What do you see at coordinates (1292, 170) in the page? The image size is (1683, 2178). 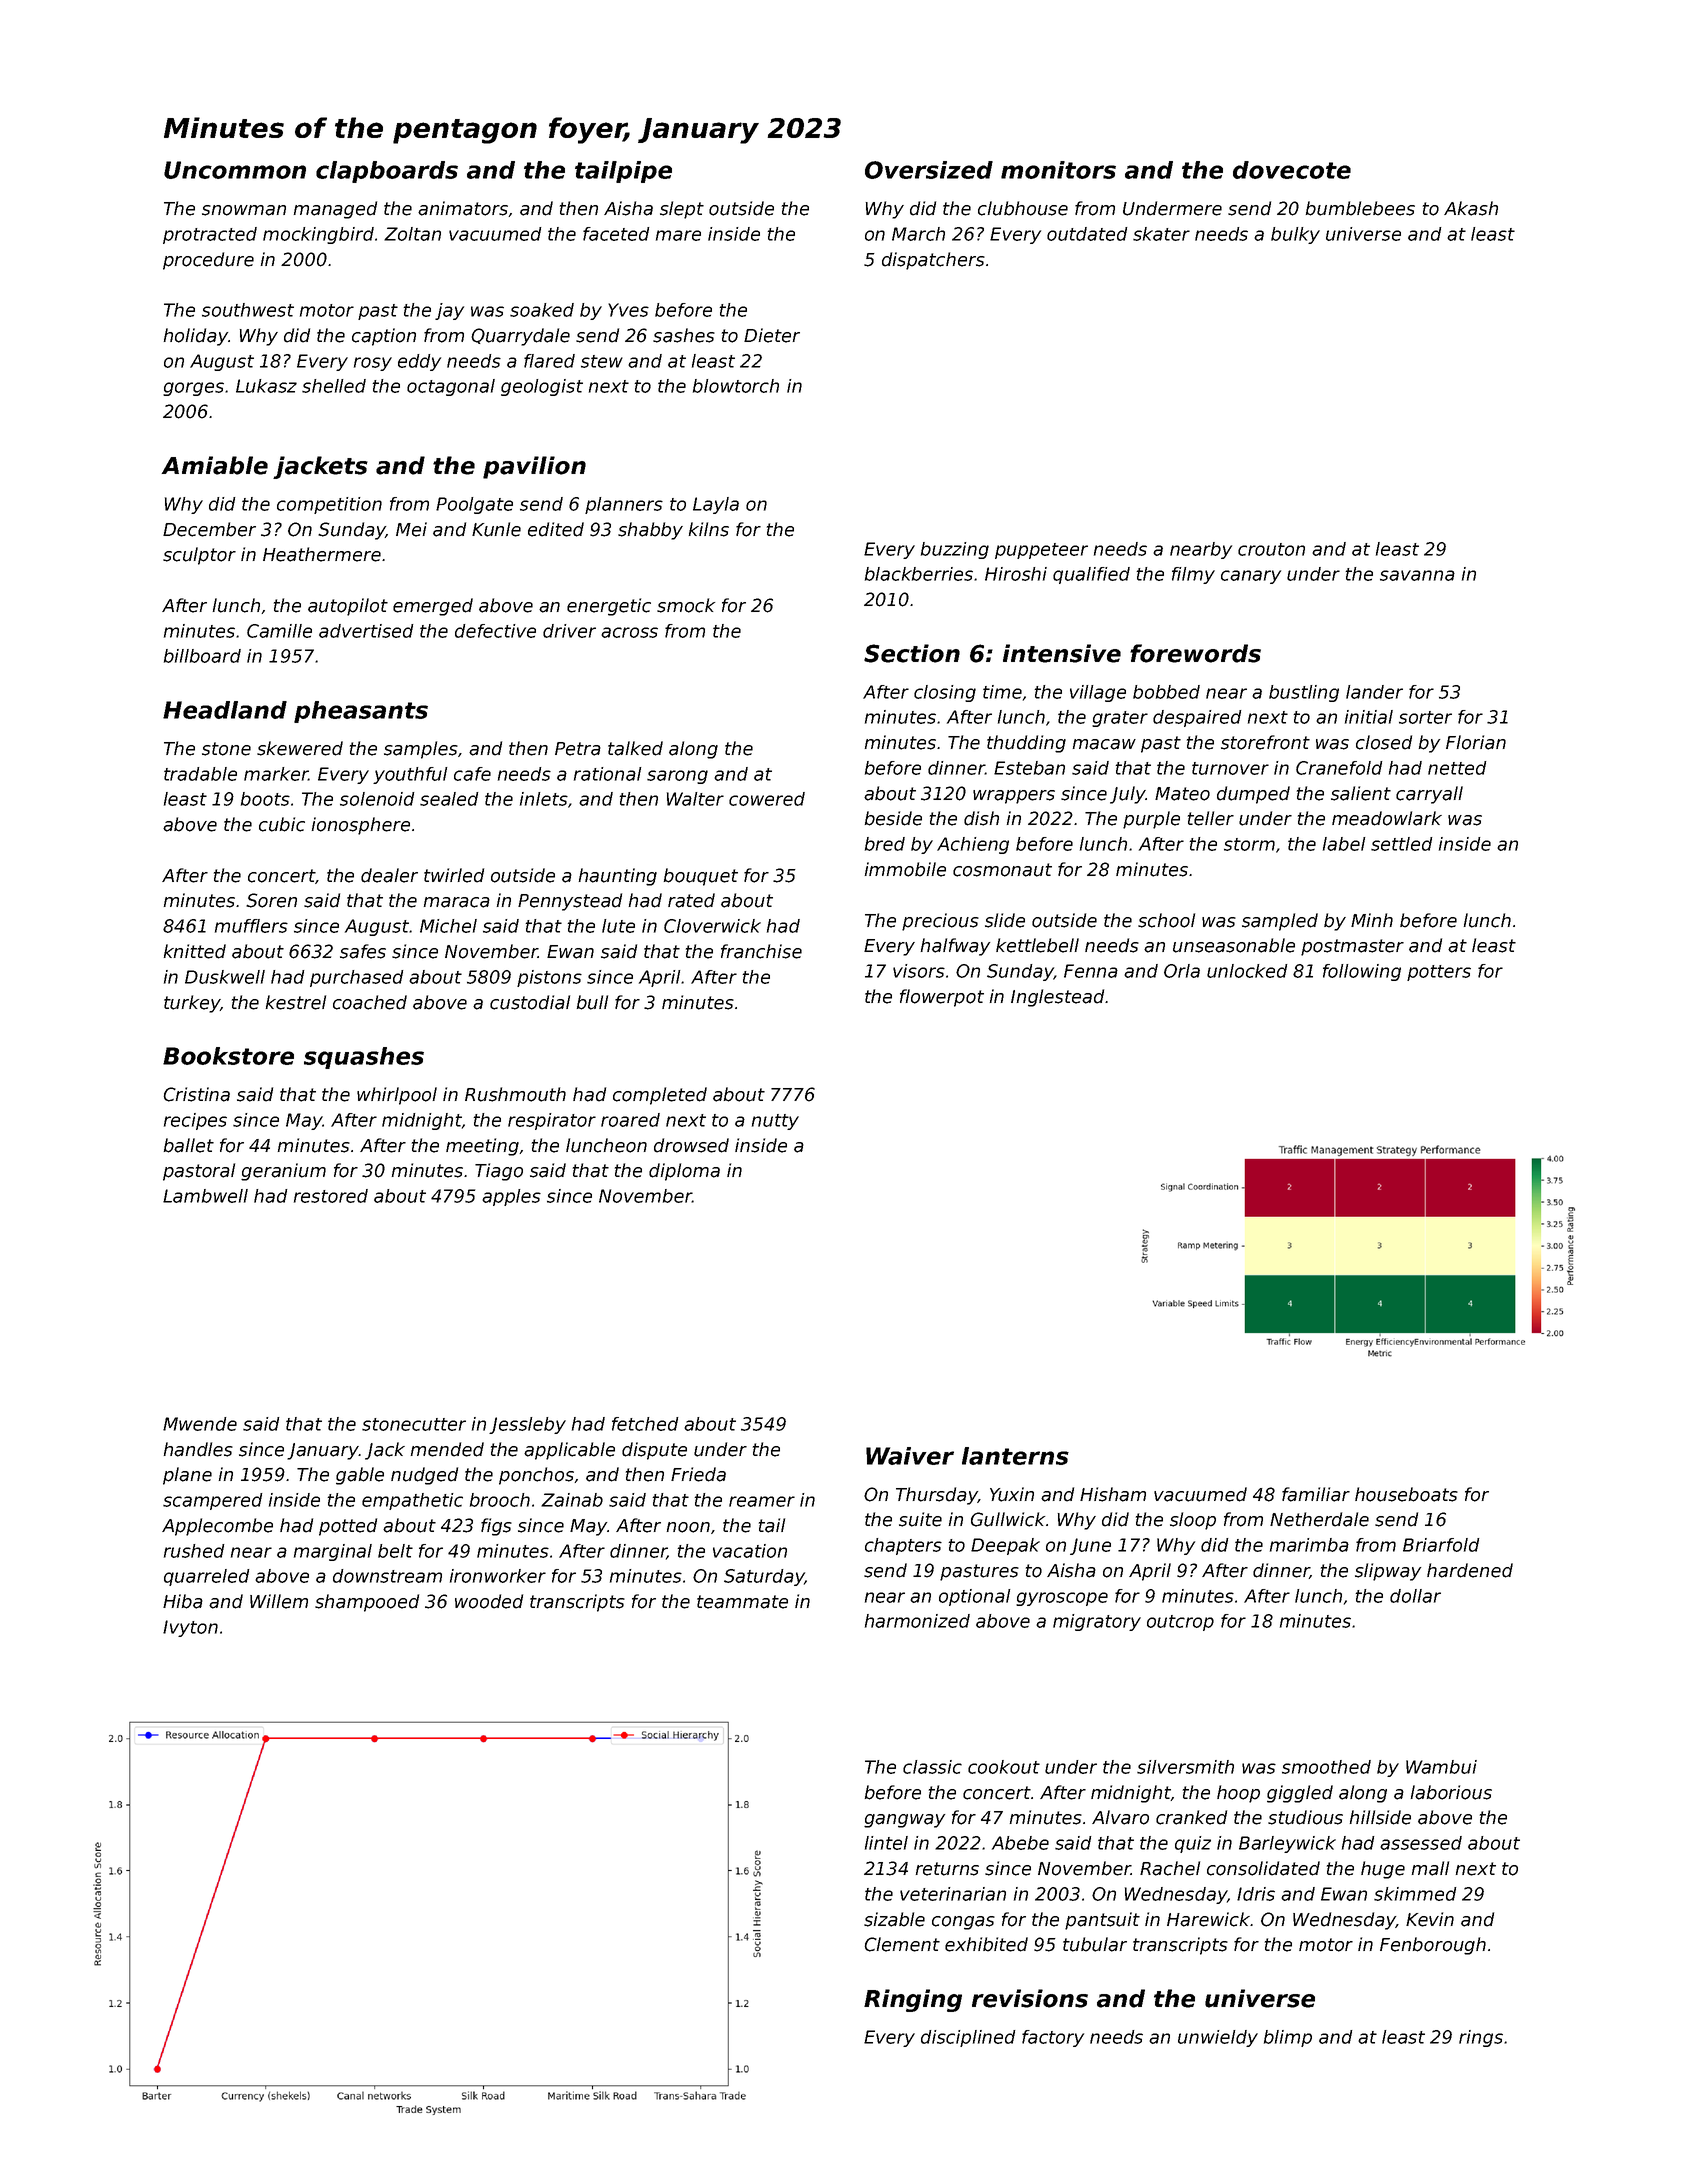 I see `dovecote` at bounding box center [1292, 170].
